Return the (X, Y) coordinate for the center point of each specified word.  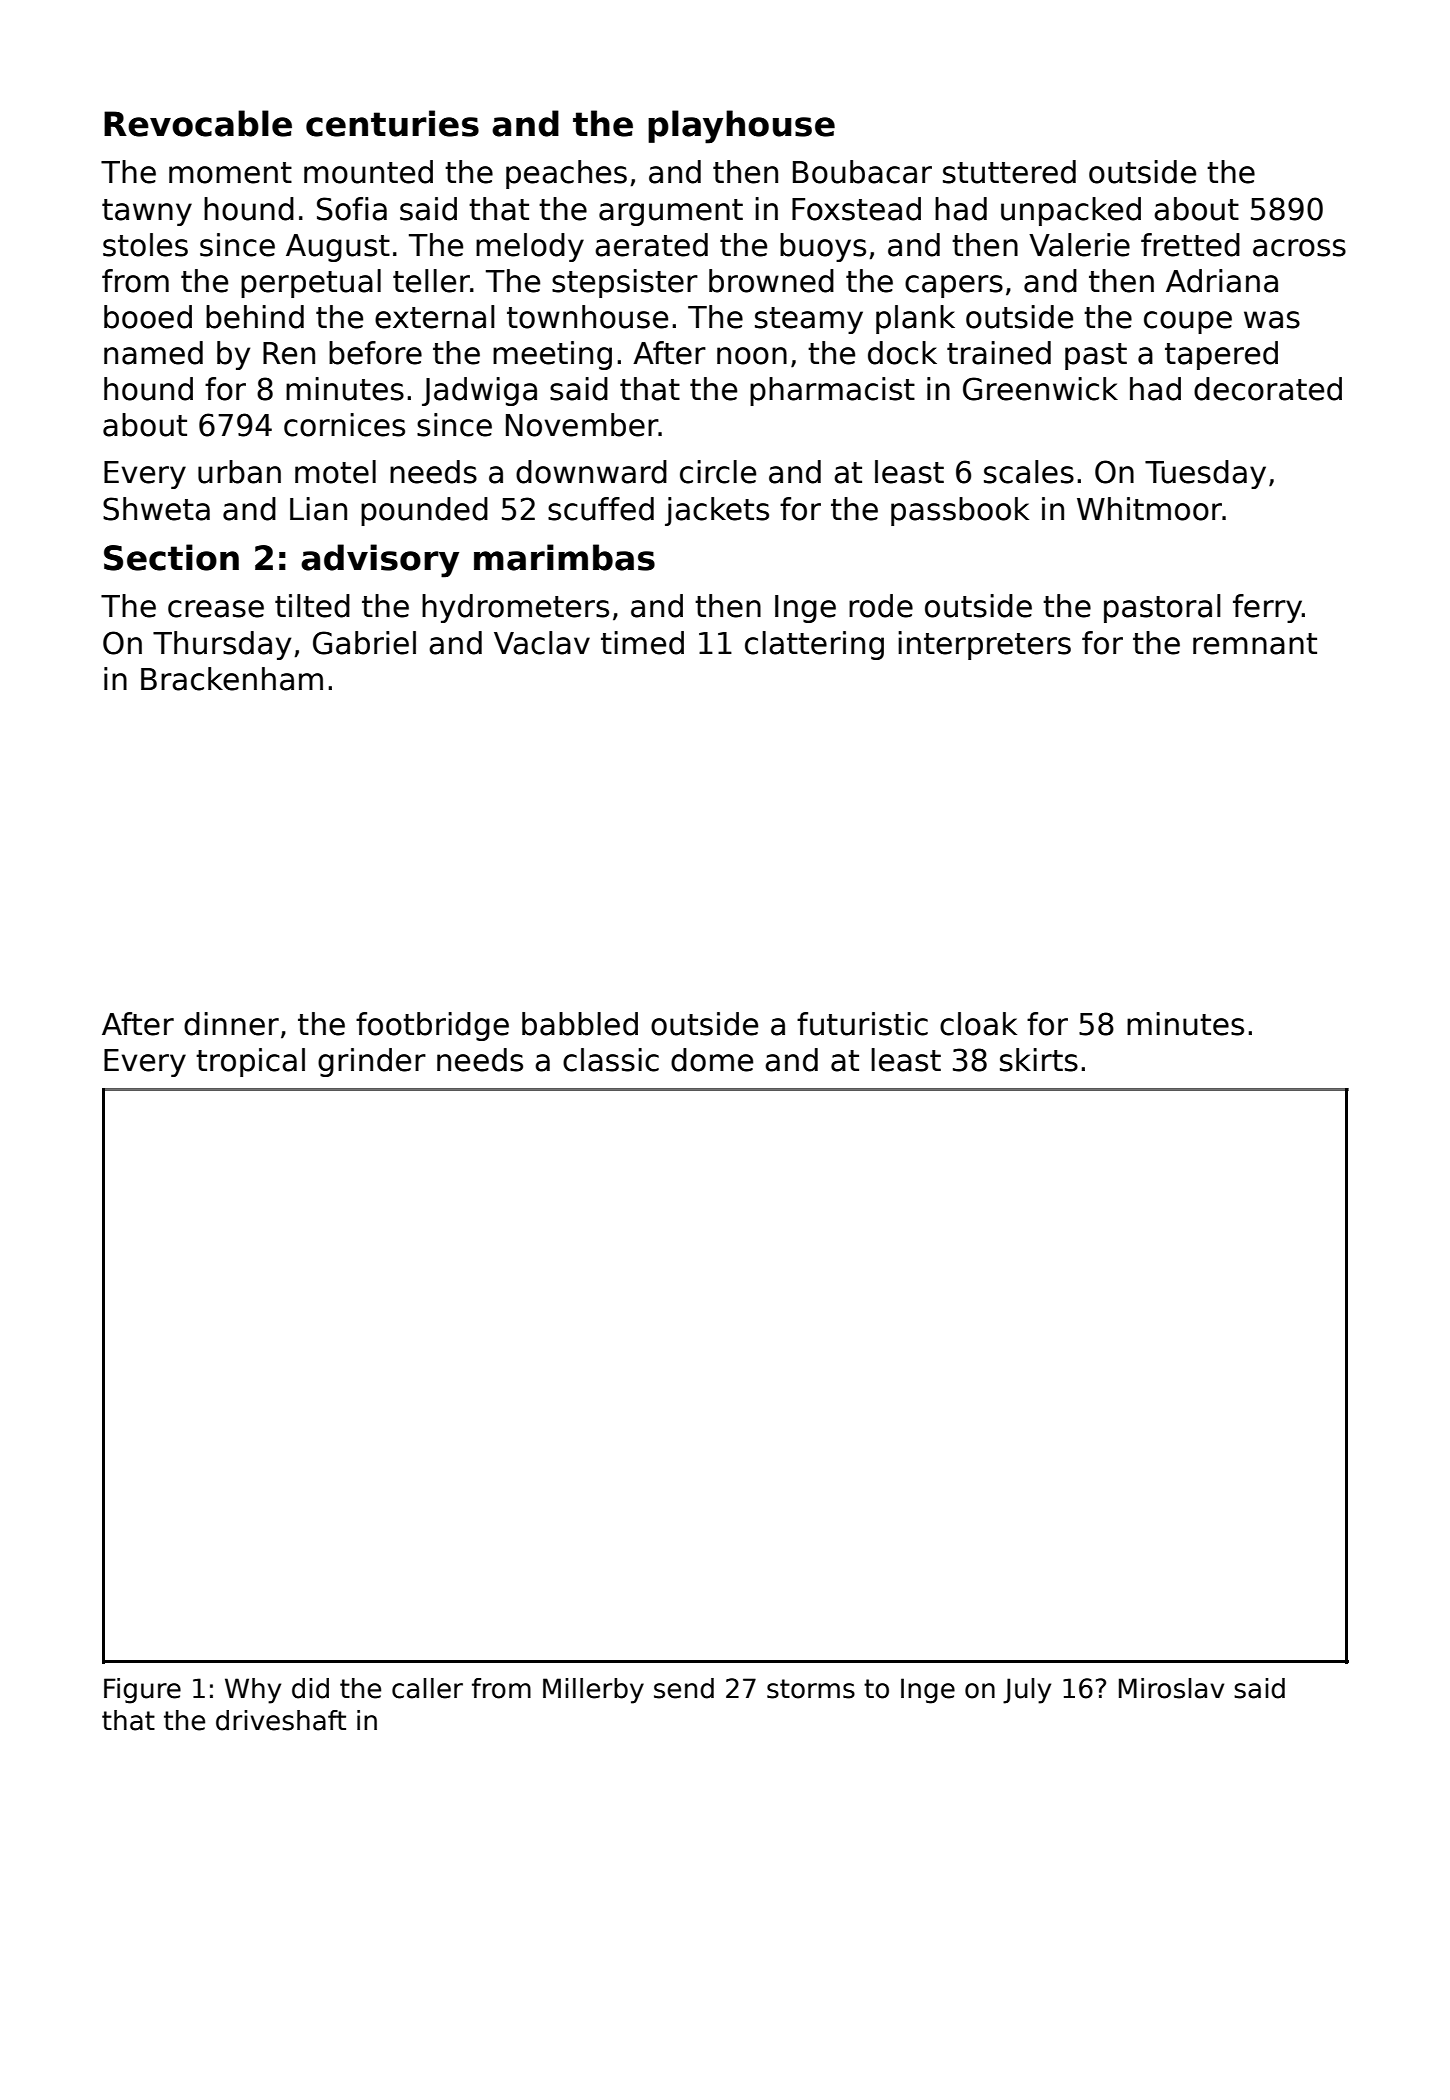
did (310, 1688)
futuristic (862, 1024)
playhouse (741, 127)
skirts (1039, 1060)
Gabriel (364, 643)
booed (148, 317)
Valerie (1079, 245)
